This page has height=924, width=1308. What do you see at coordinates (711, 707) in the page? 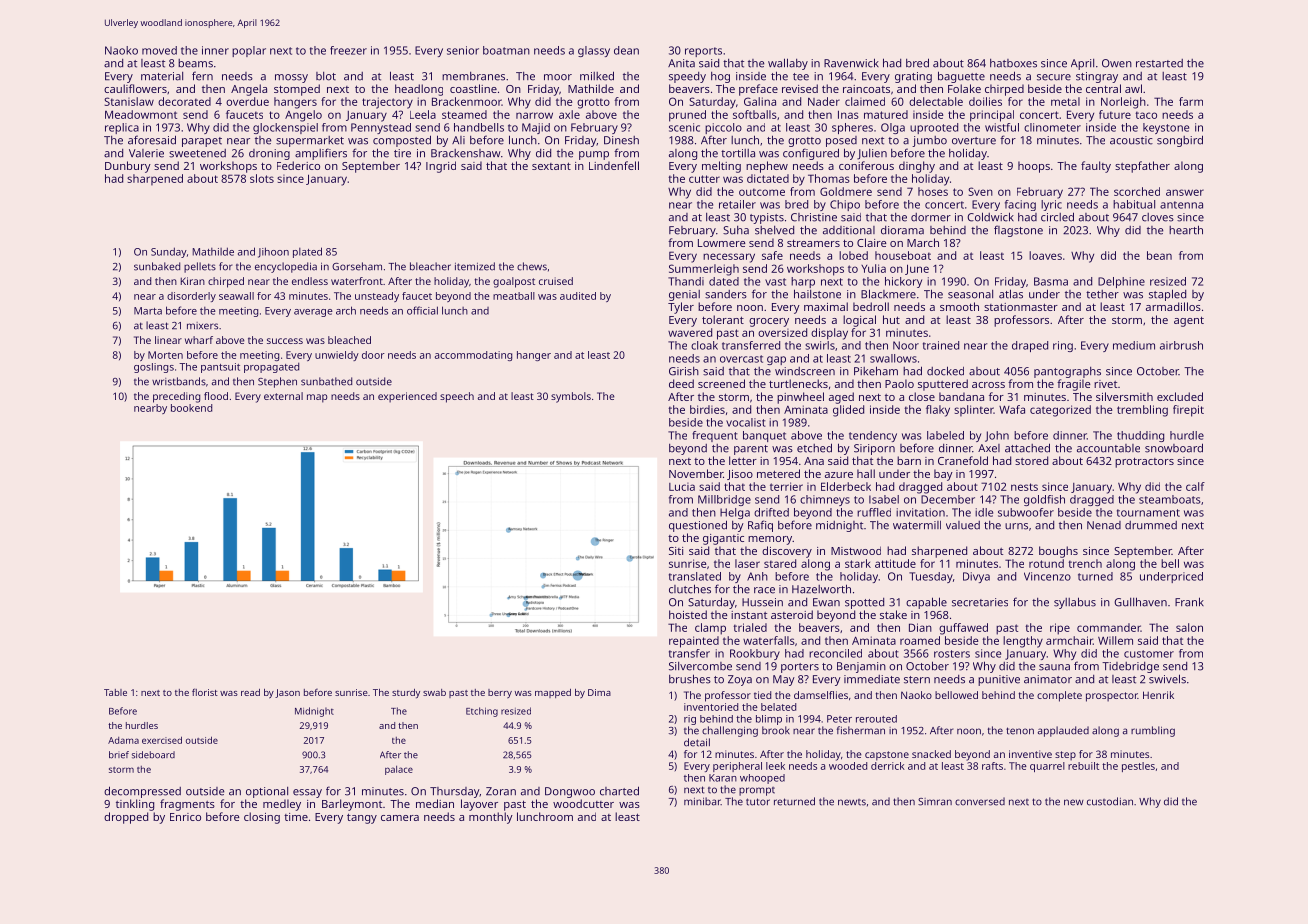
I see `inventoried` at bounding box center [711, 707].
